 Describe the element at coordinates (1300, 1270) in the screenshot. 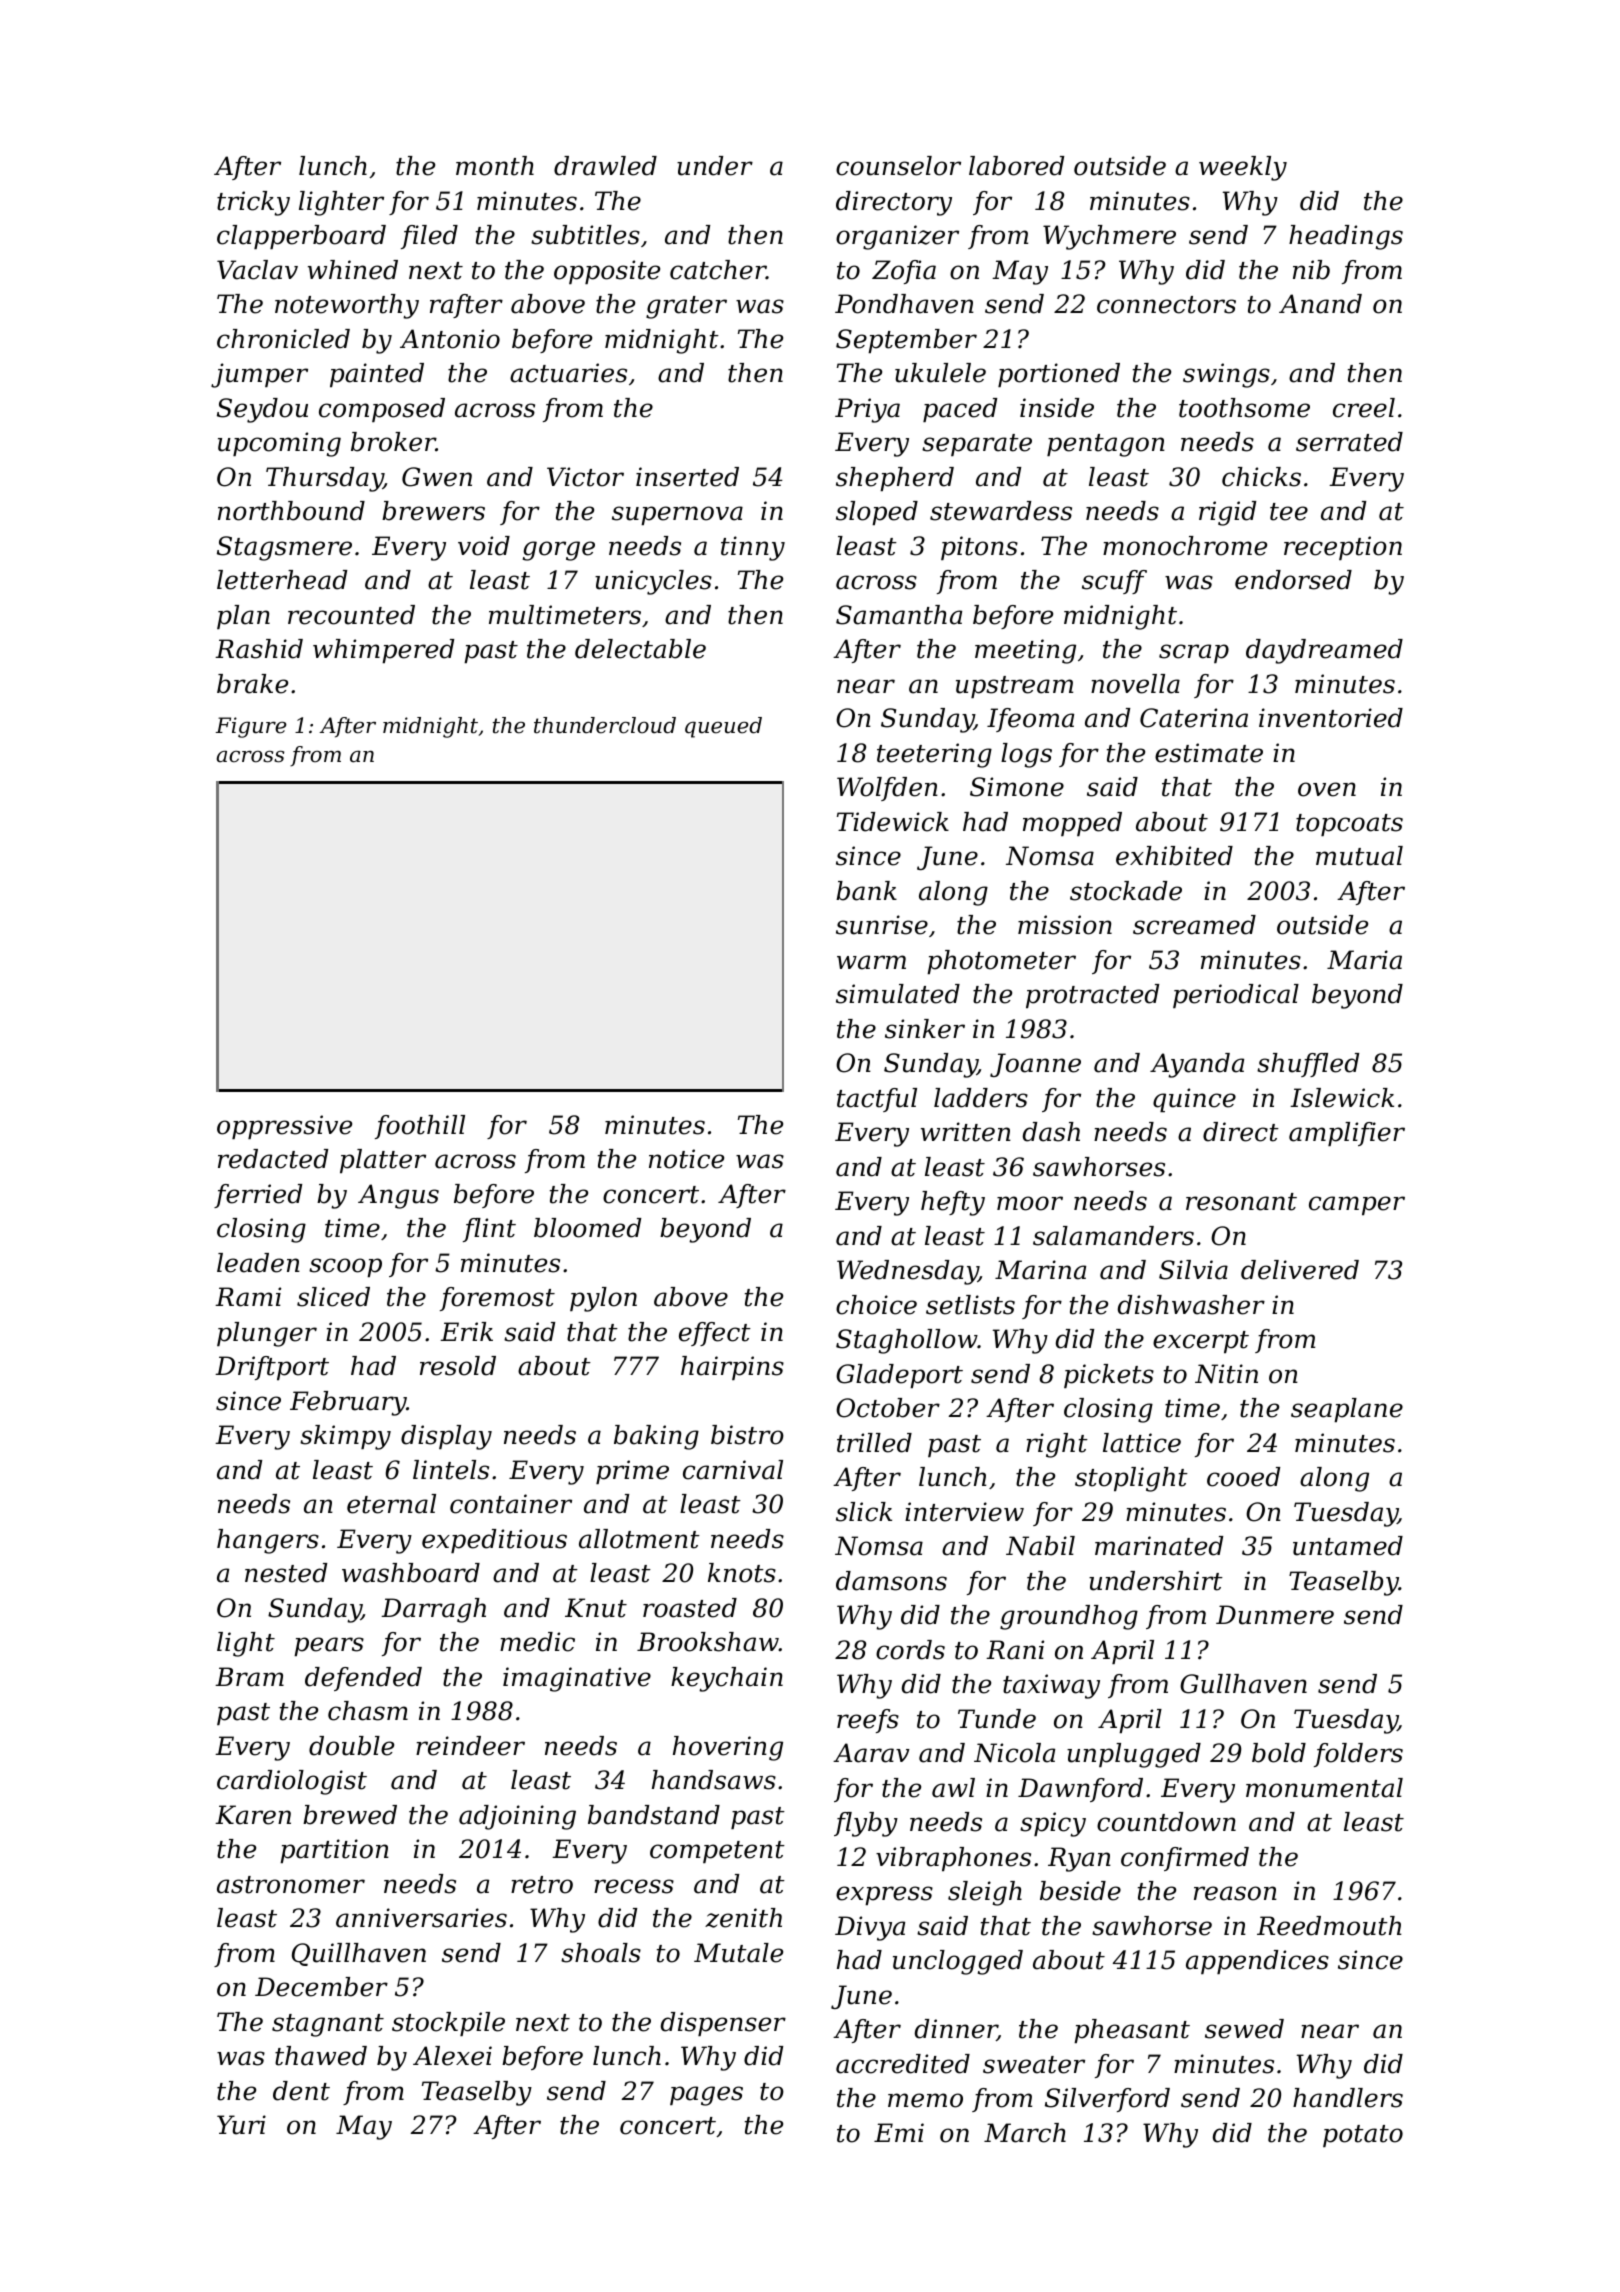

I see `delivered` at that location.
